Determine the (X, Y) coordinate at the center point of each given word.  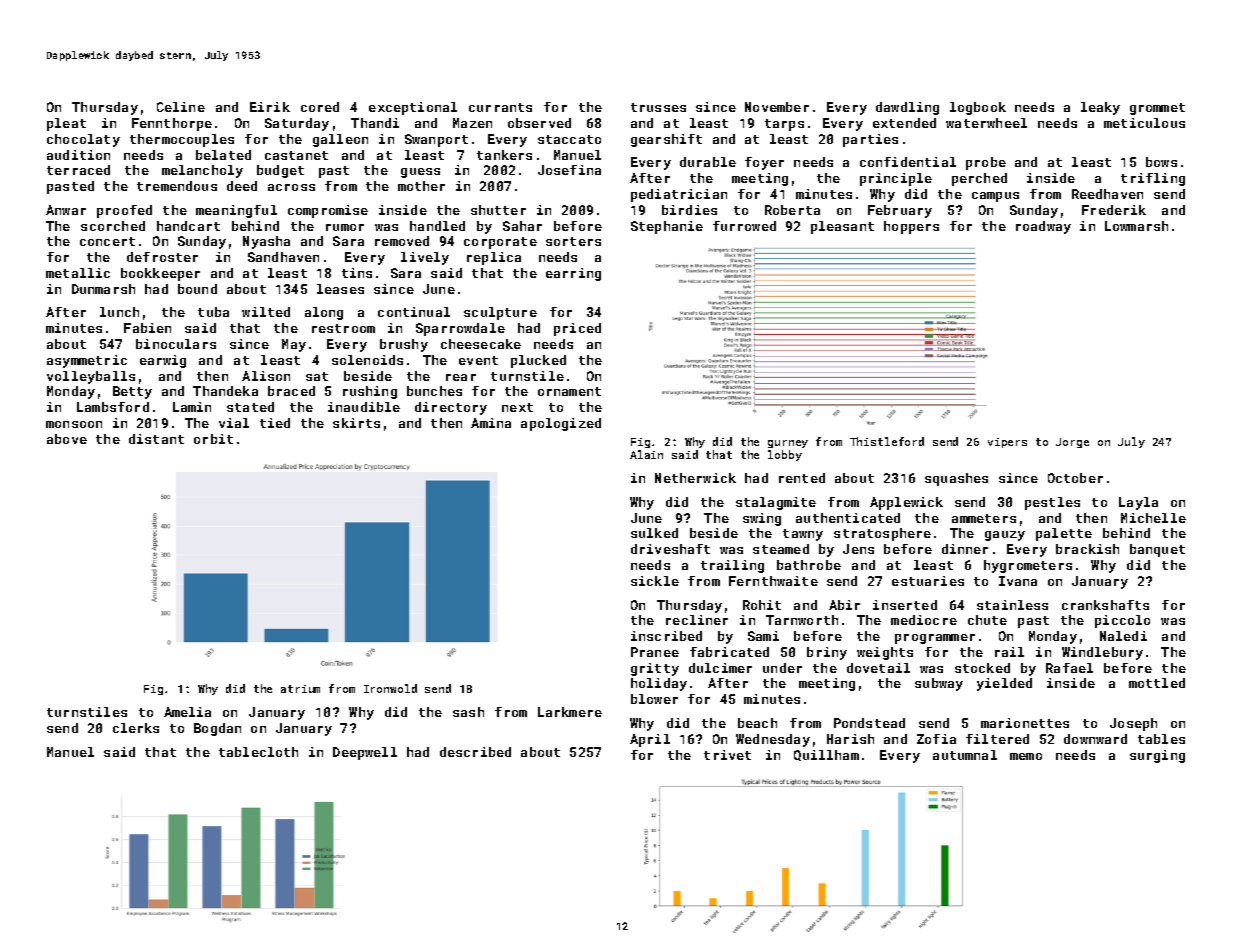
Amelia (187, 712)
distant (156, 439)
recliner (697, 620)
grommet (1157, 109)
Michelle (1153, 518)
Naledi (1123, 636)
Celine (181, 107)
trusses (658, 107)
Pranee (655, 652)
